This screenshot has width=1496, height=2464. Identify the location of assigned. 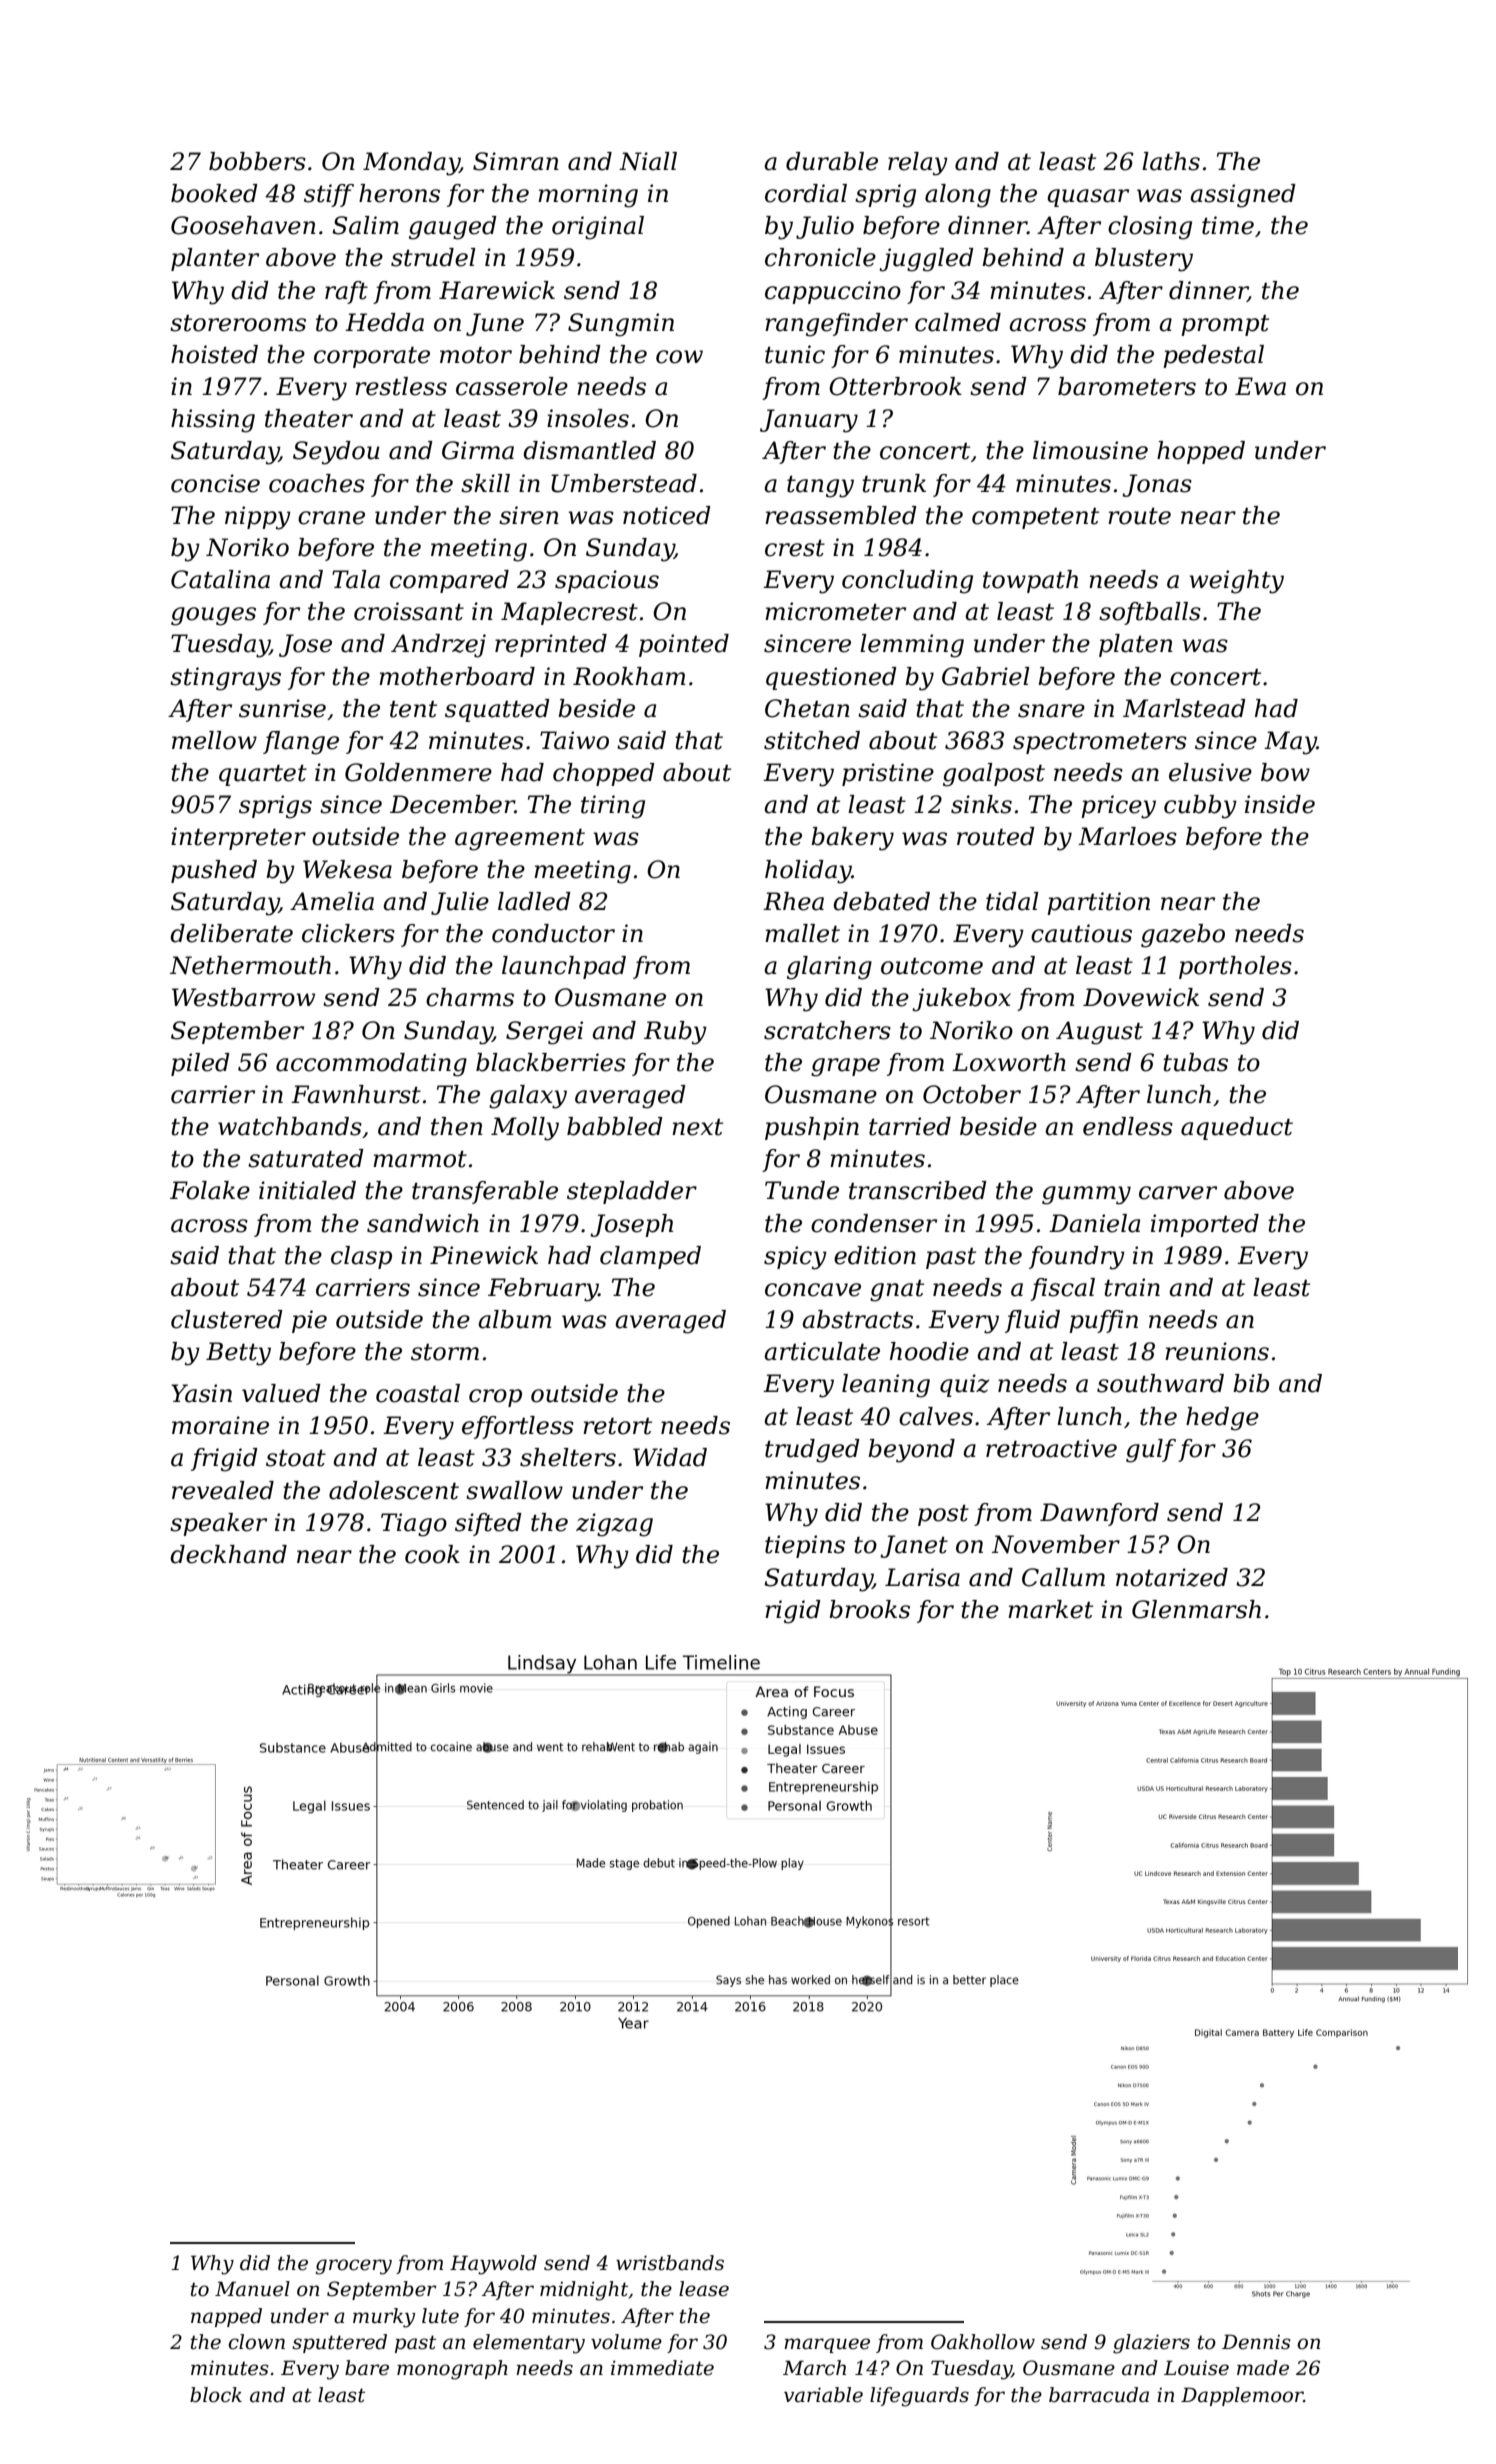
(1243, 196).
